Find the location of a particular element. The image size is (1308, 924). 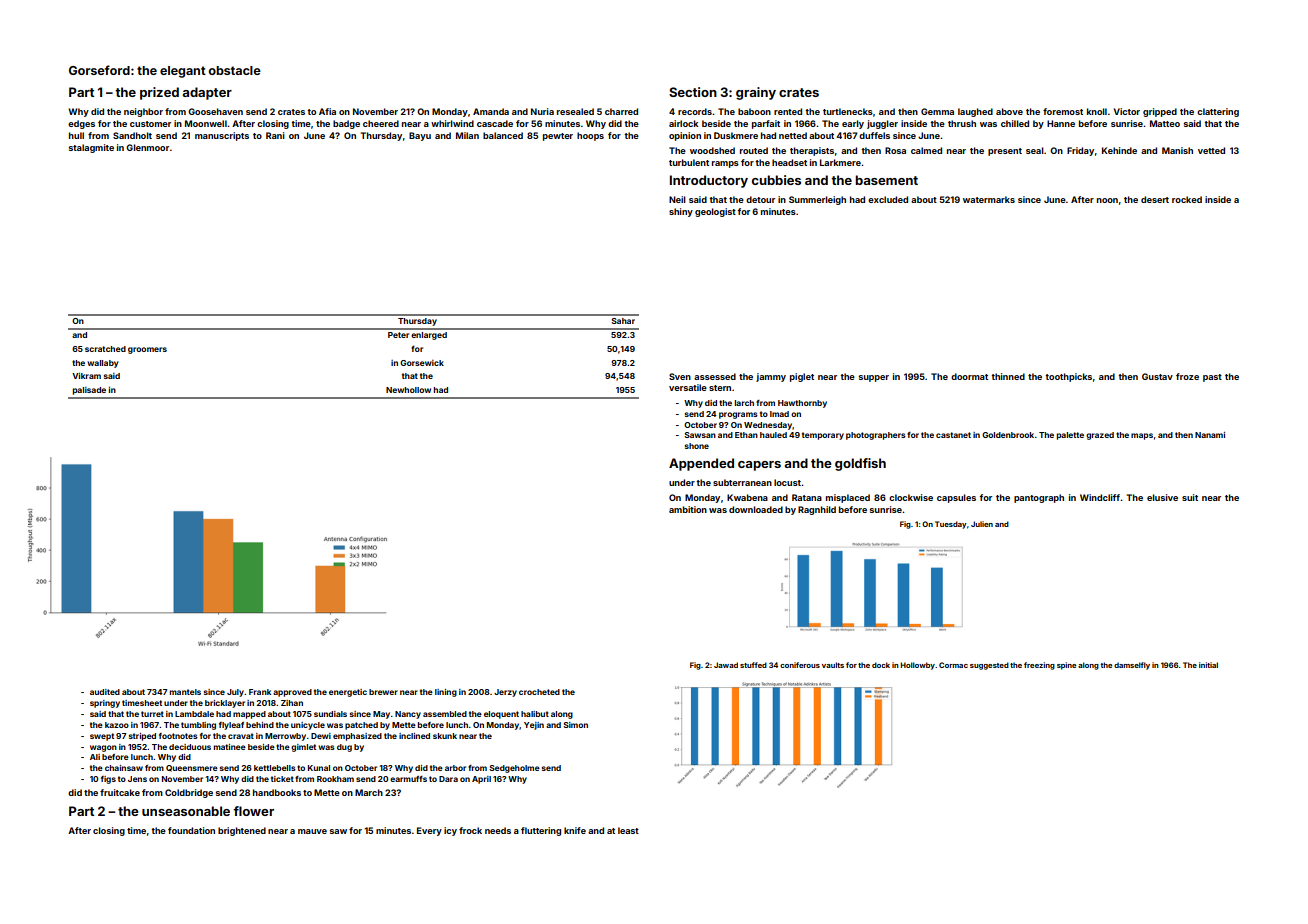

Sven is located at coordinates (680, 376).
